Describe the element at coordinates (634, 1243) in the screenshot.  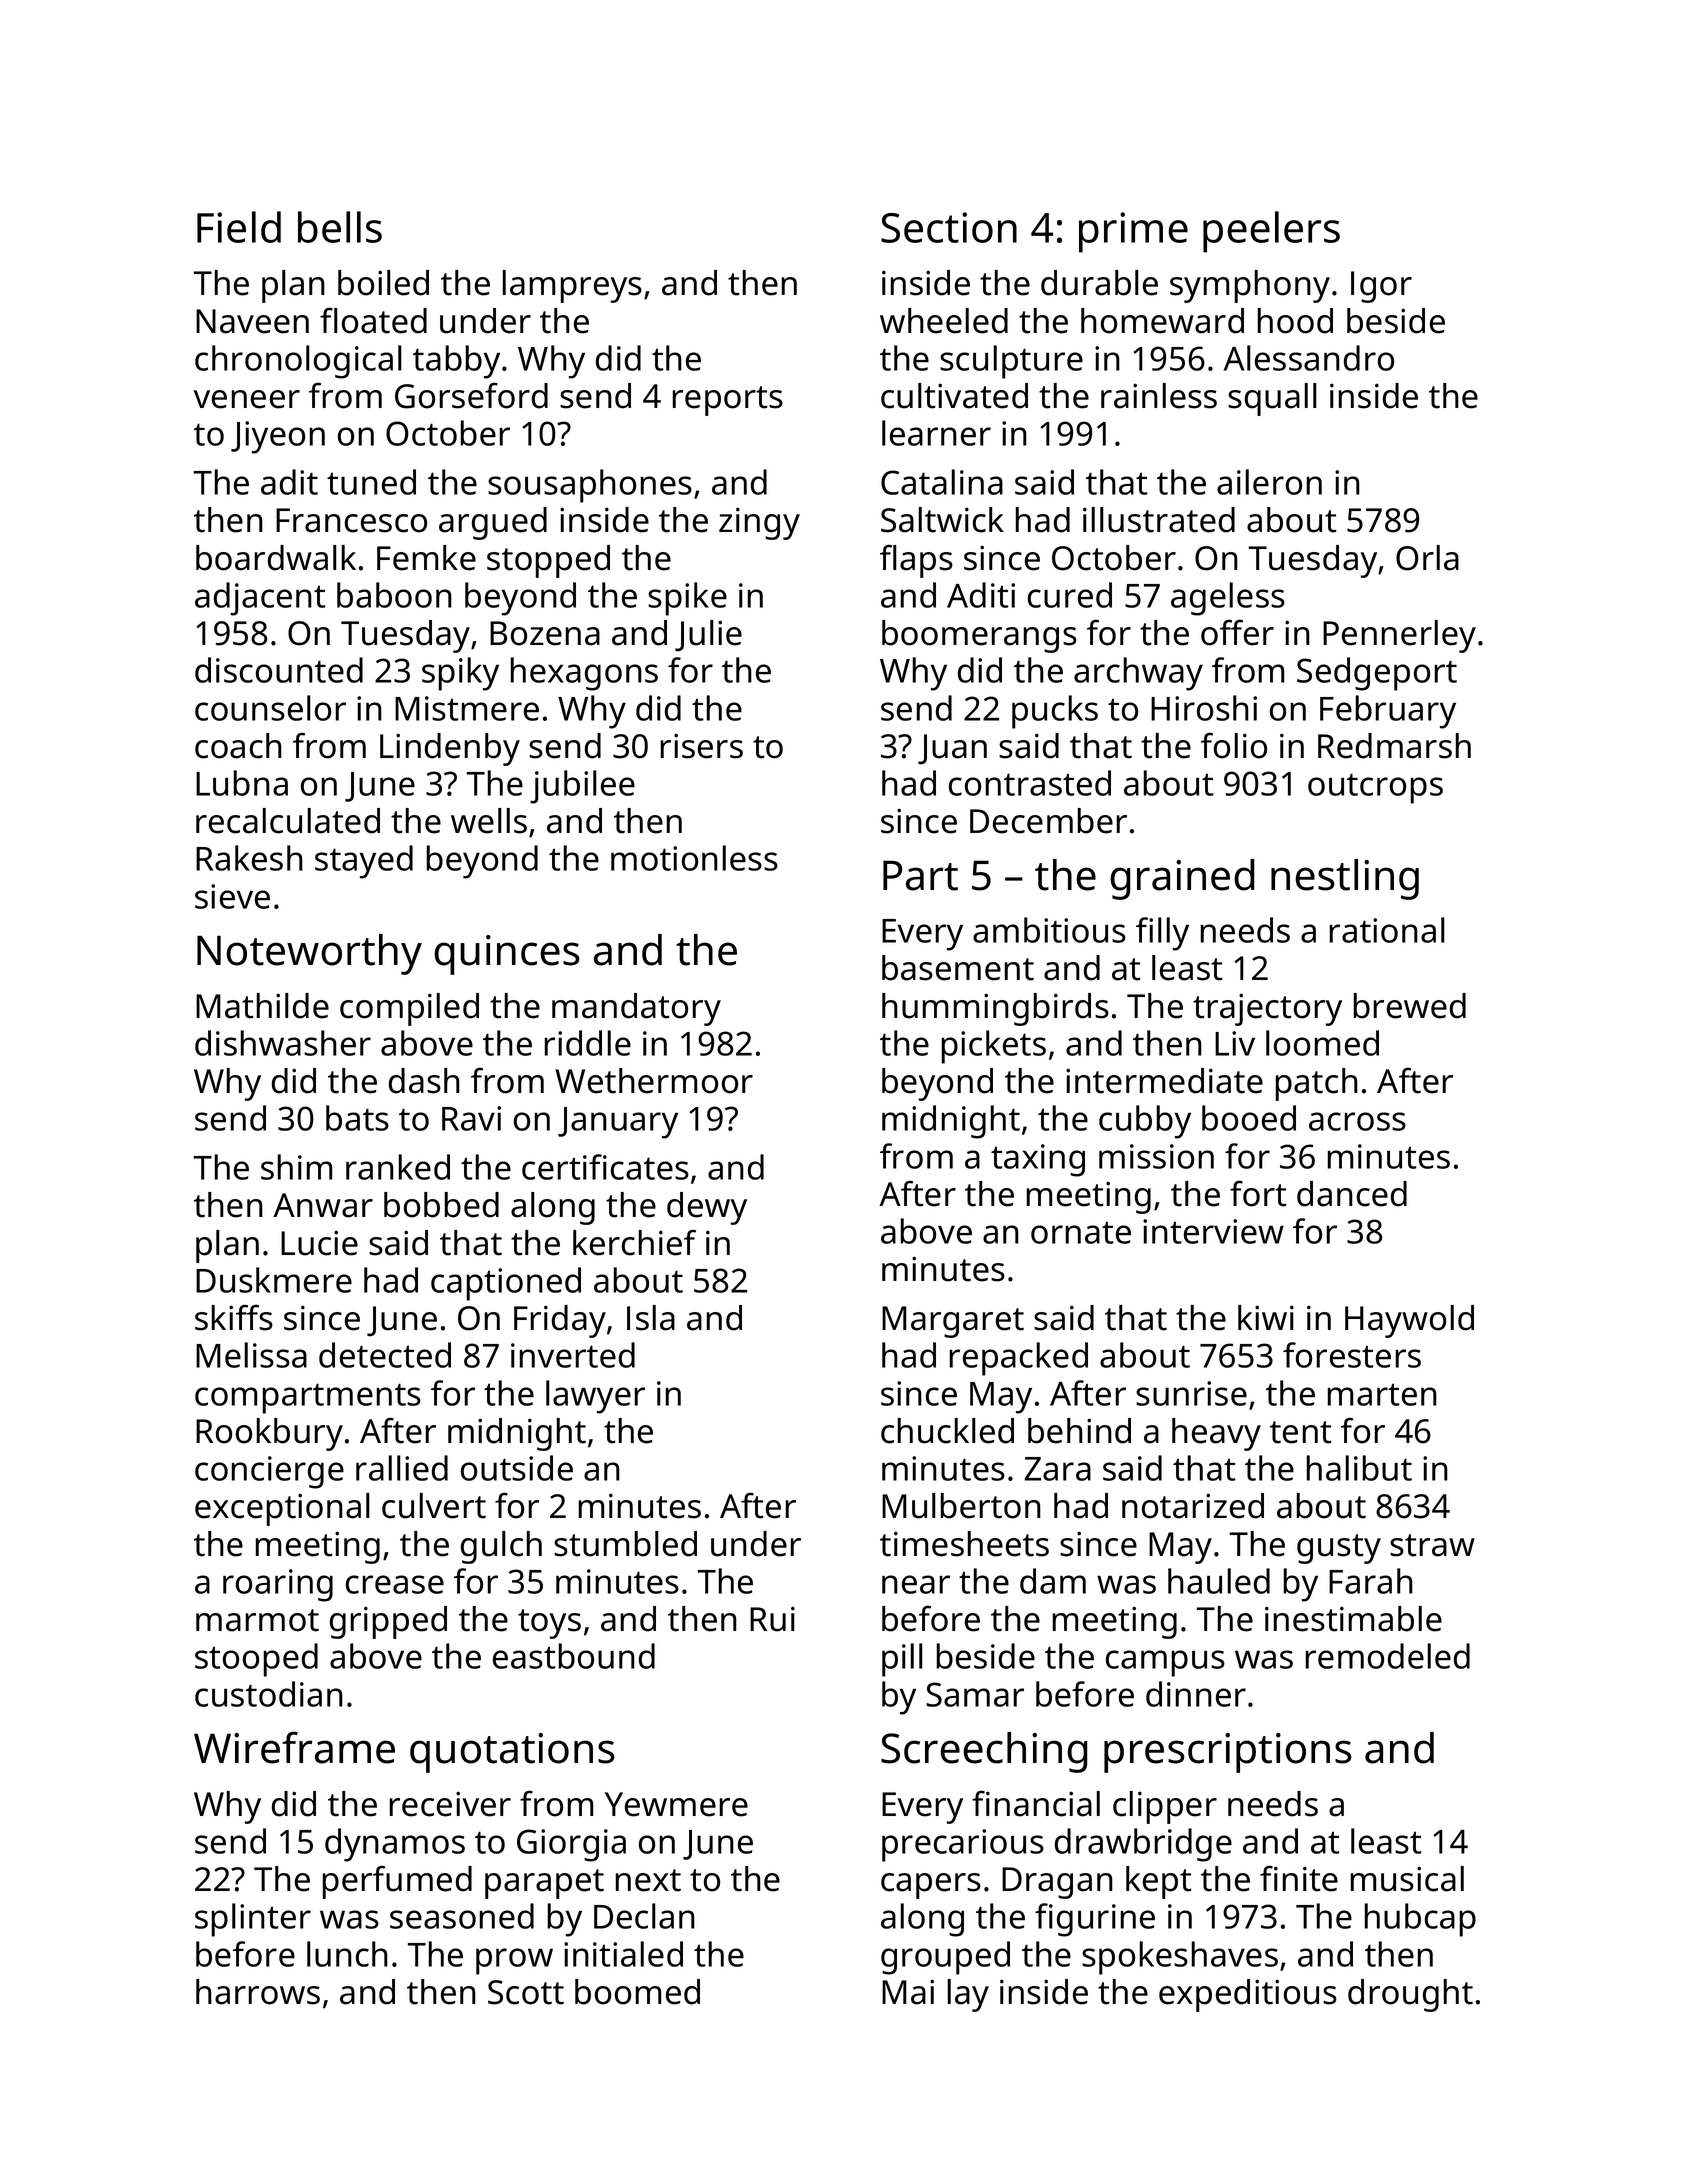
I see `kerchief` at that location.
